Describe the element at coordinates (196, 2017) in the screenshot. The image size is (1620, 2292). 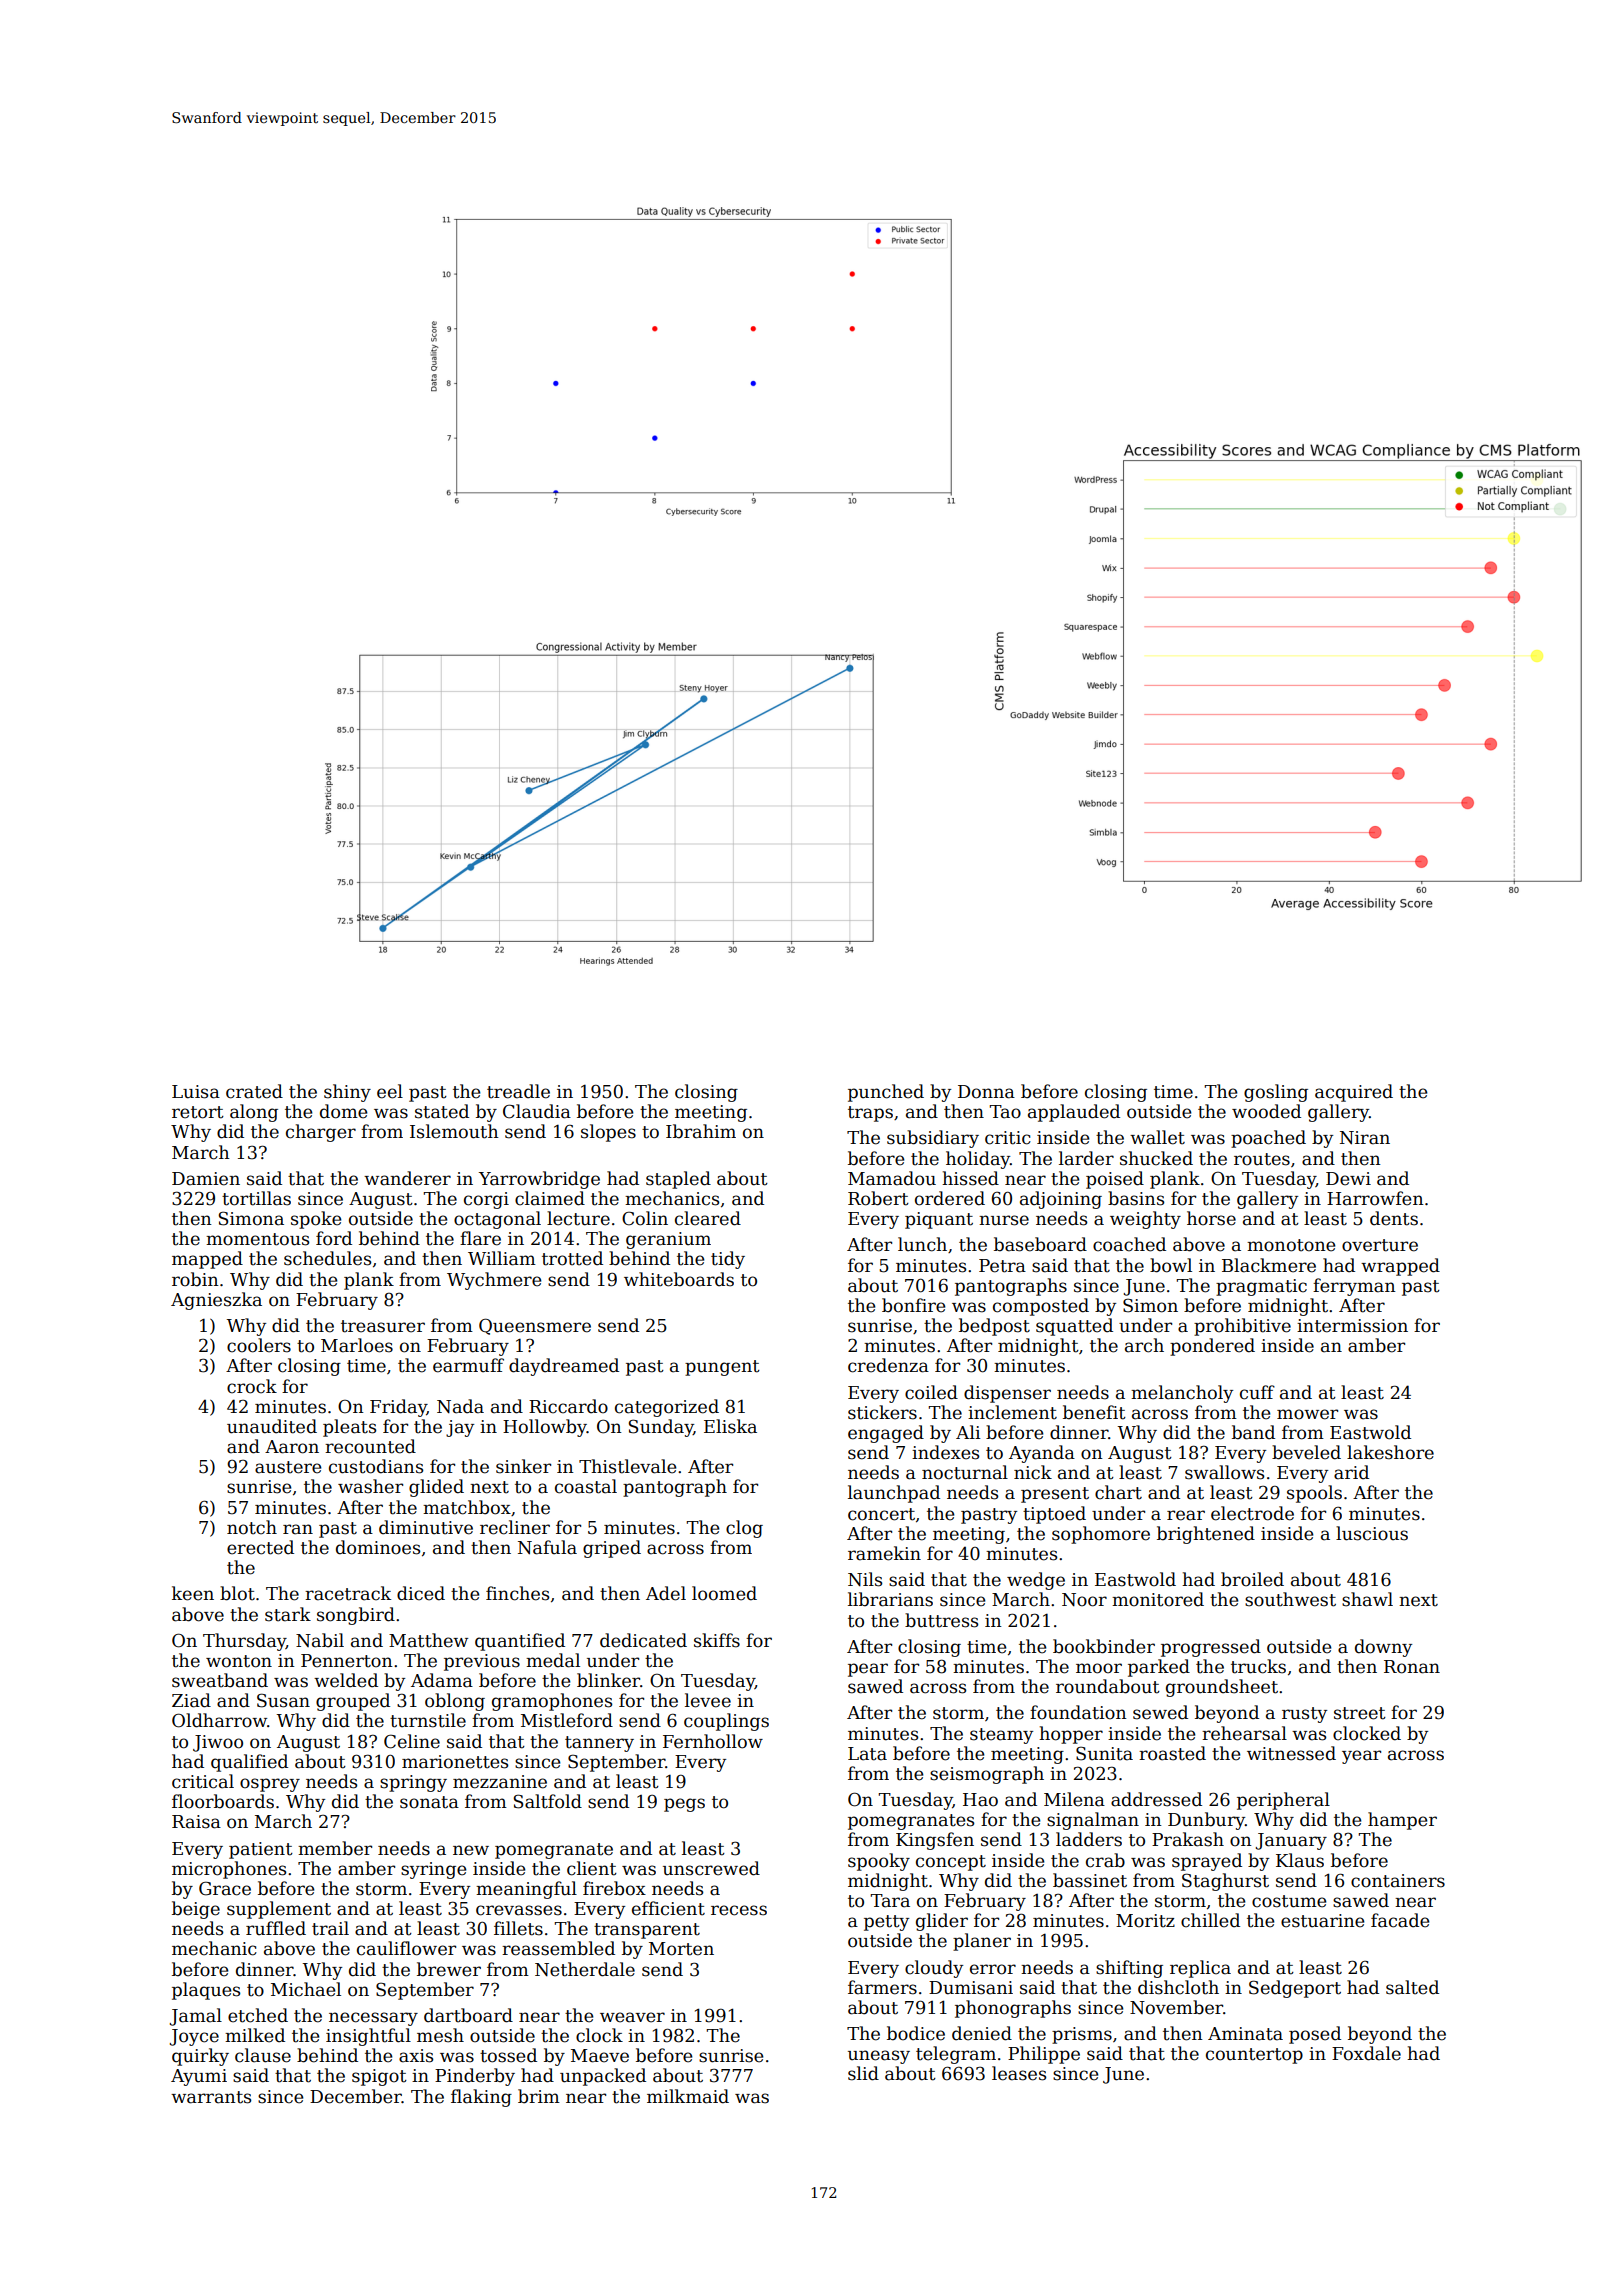
I see `Jamal` at that location.
